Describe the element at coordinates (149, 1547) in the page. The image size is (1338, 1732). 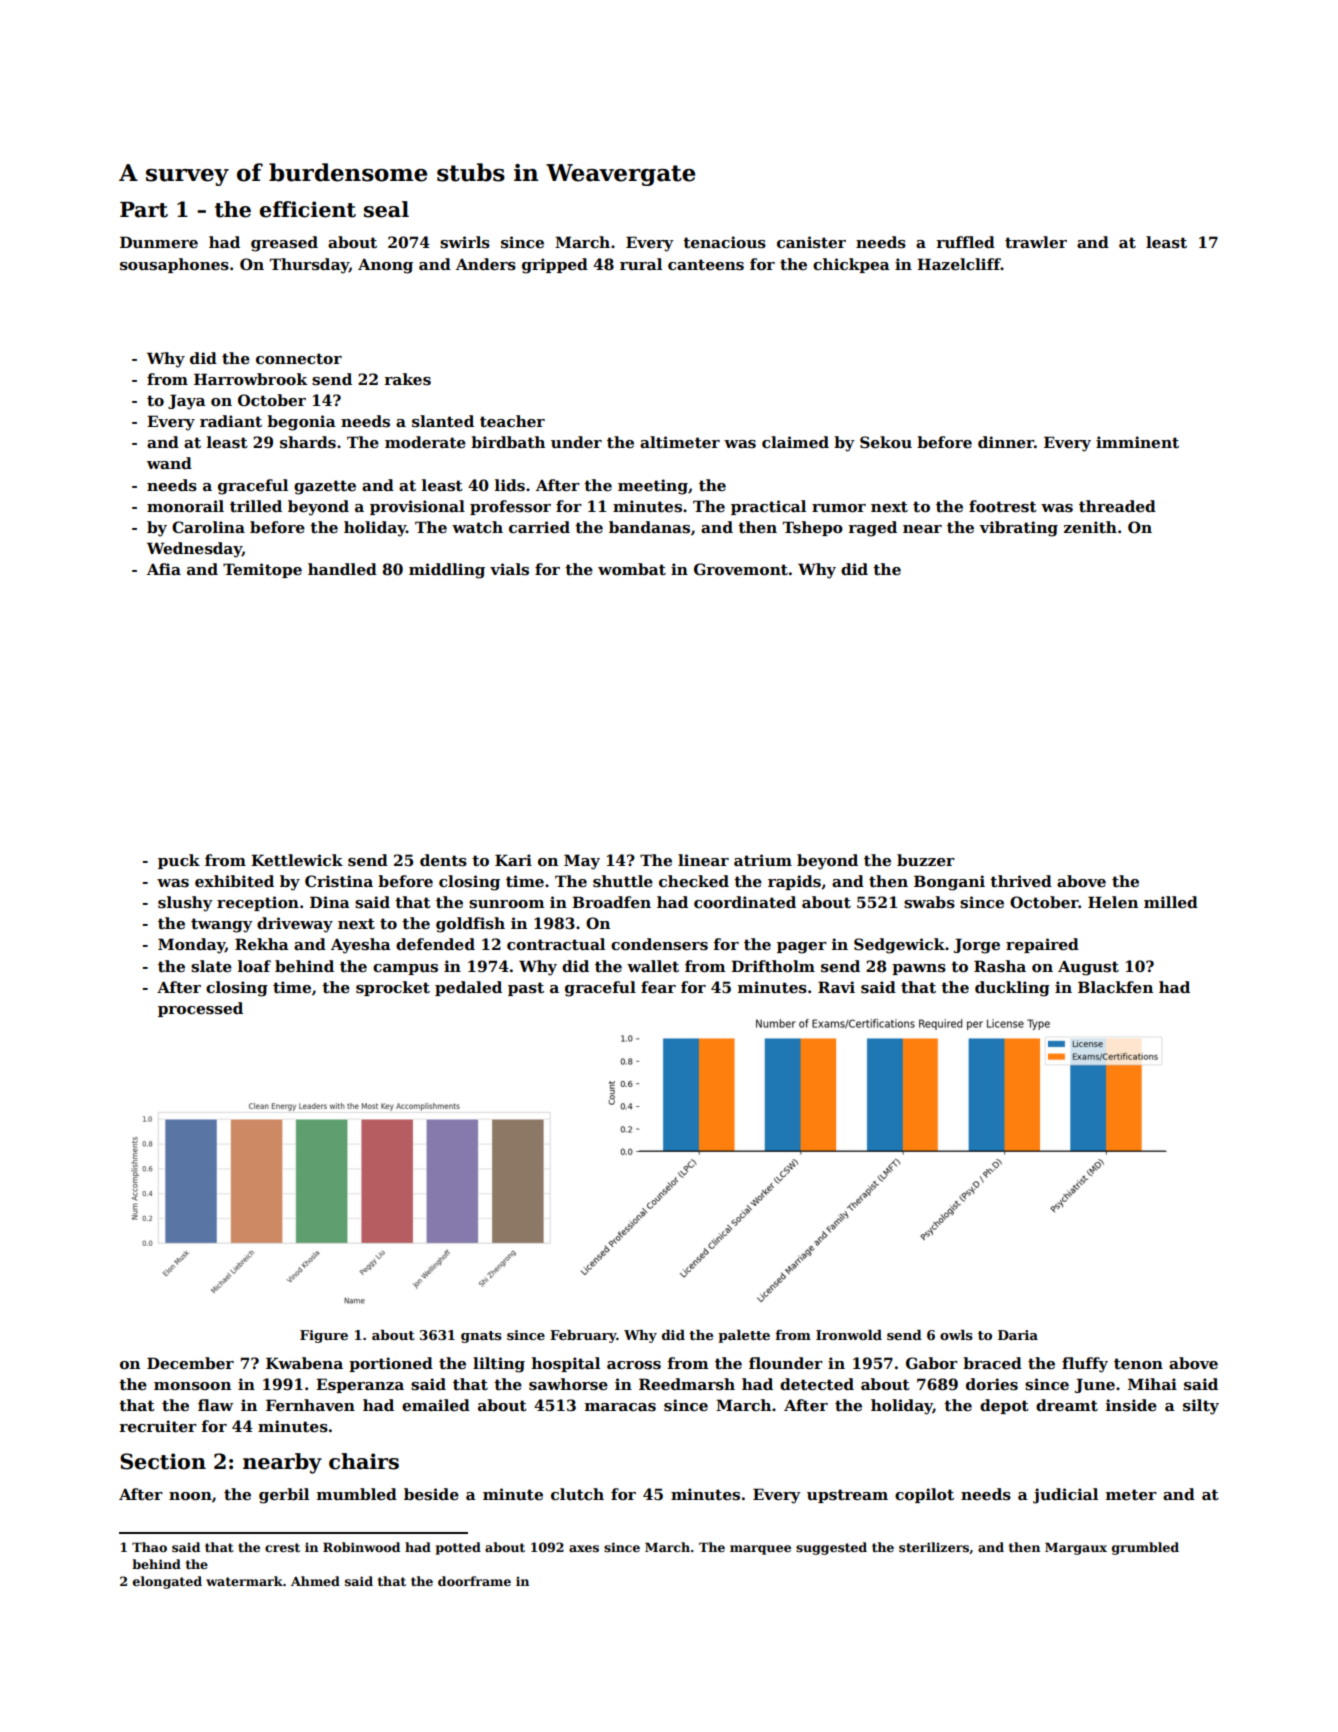
I see `Thao` at that location.
